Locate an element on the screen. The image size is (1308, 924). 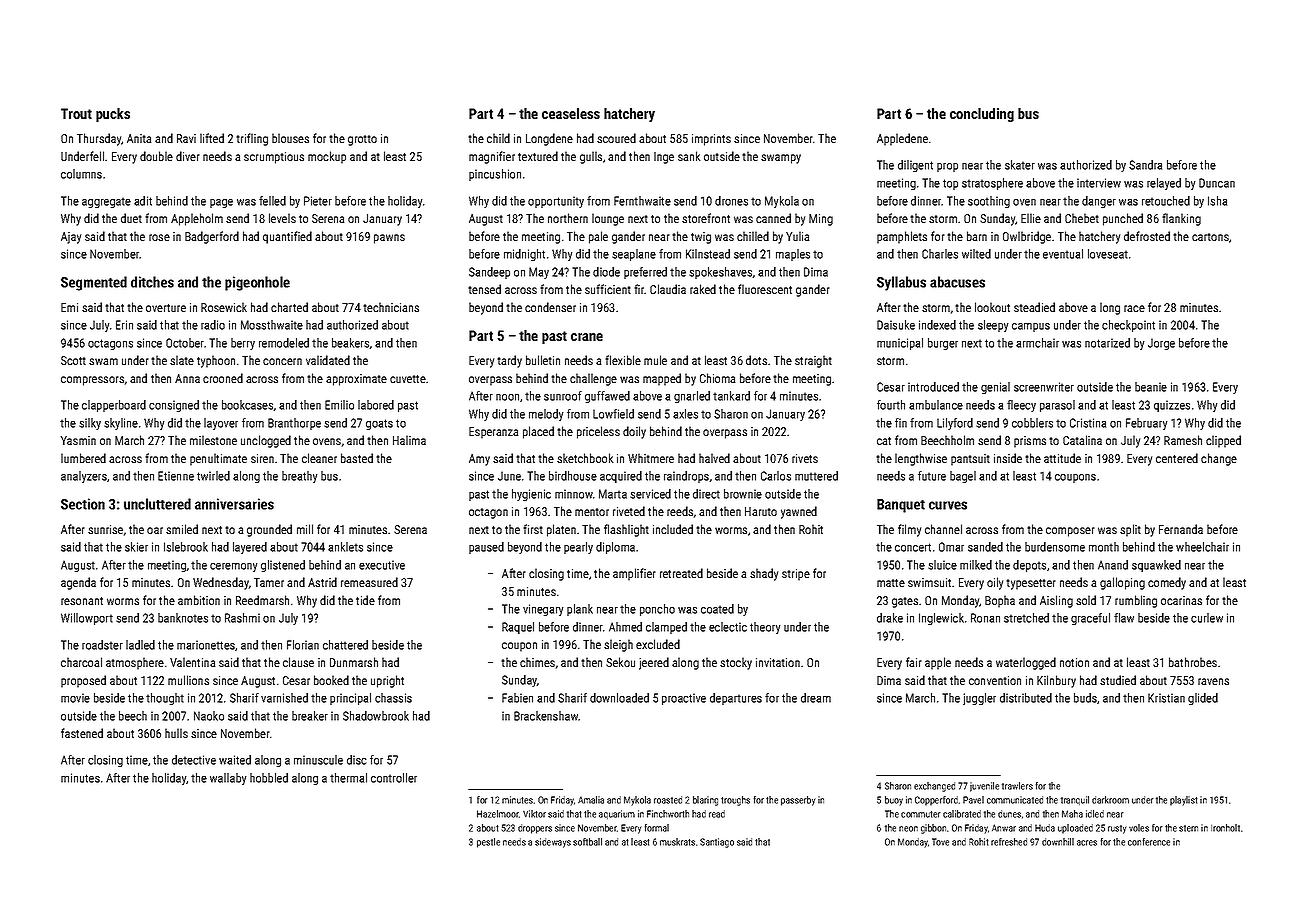
crane is located at coordinates (587, 337).
